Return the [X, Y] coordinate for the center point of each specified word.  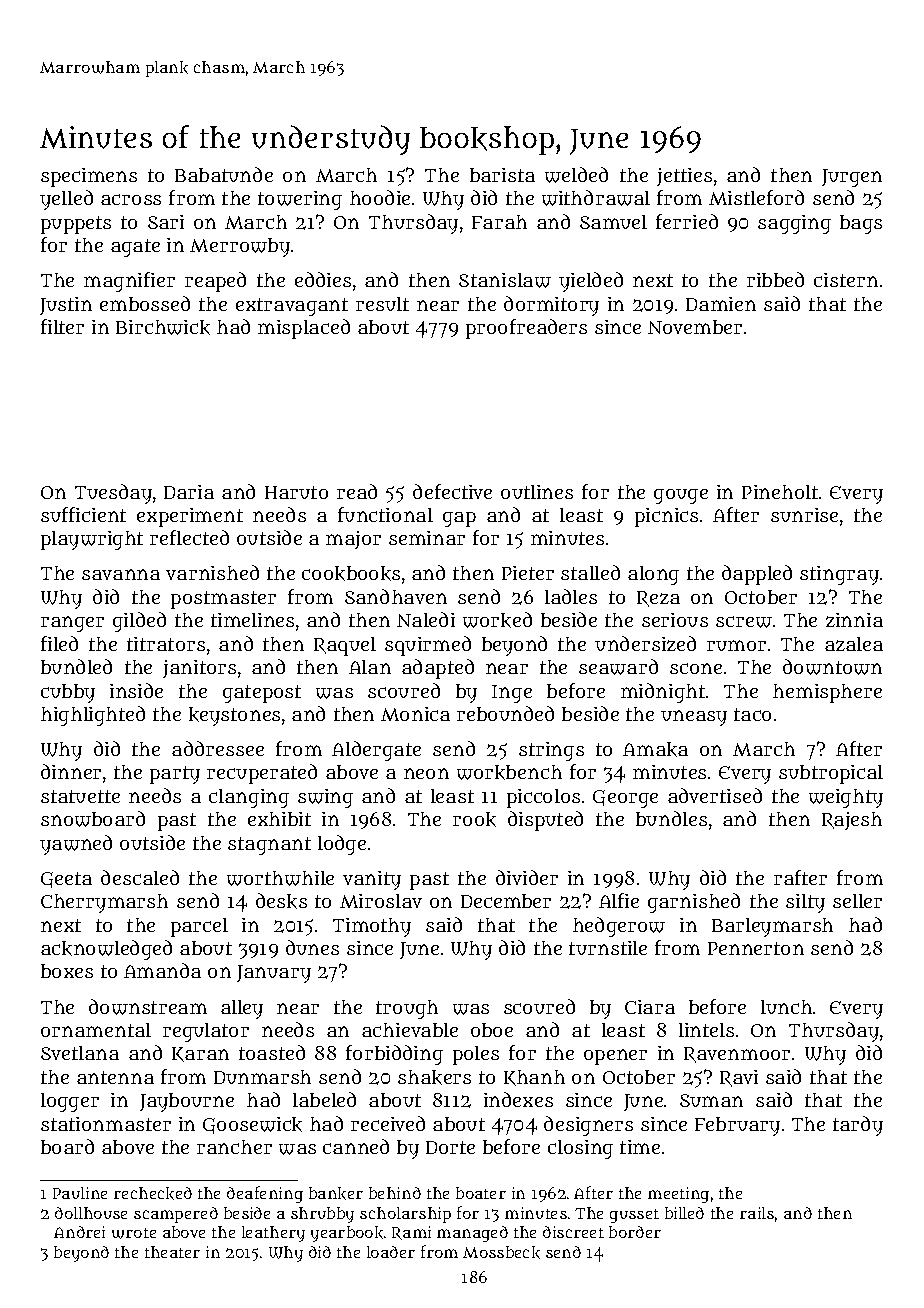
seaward [618, 667]
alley [242, 1009]
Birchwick [163, 327]
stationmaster [106, 1124]
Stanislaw [505, 280]
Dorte [450, 1147]
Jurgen [852, 178]
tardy [858, 1126]
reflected [189, 537]
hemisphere [827, 693]
